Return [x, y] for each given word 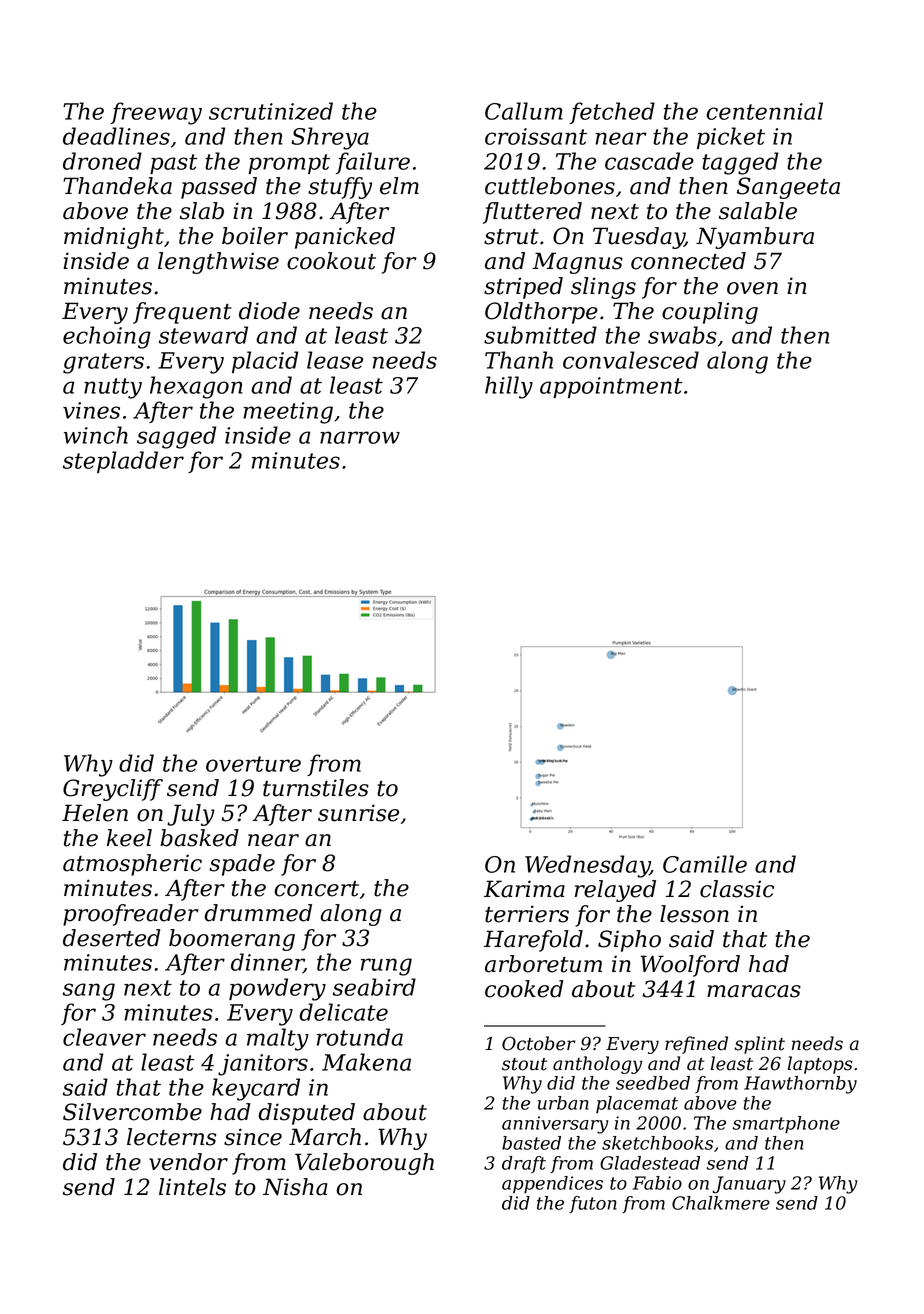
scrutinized [271, 111]
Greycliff [113, 790]
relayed [615, 891]
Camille [705, 864]
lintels [192, 1187]
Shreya [330, 138]
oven [752, 288]
